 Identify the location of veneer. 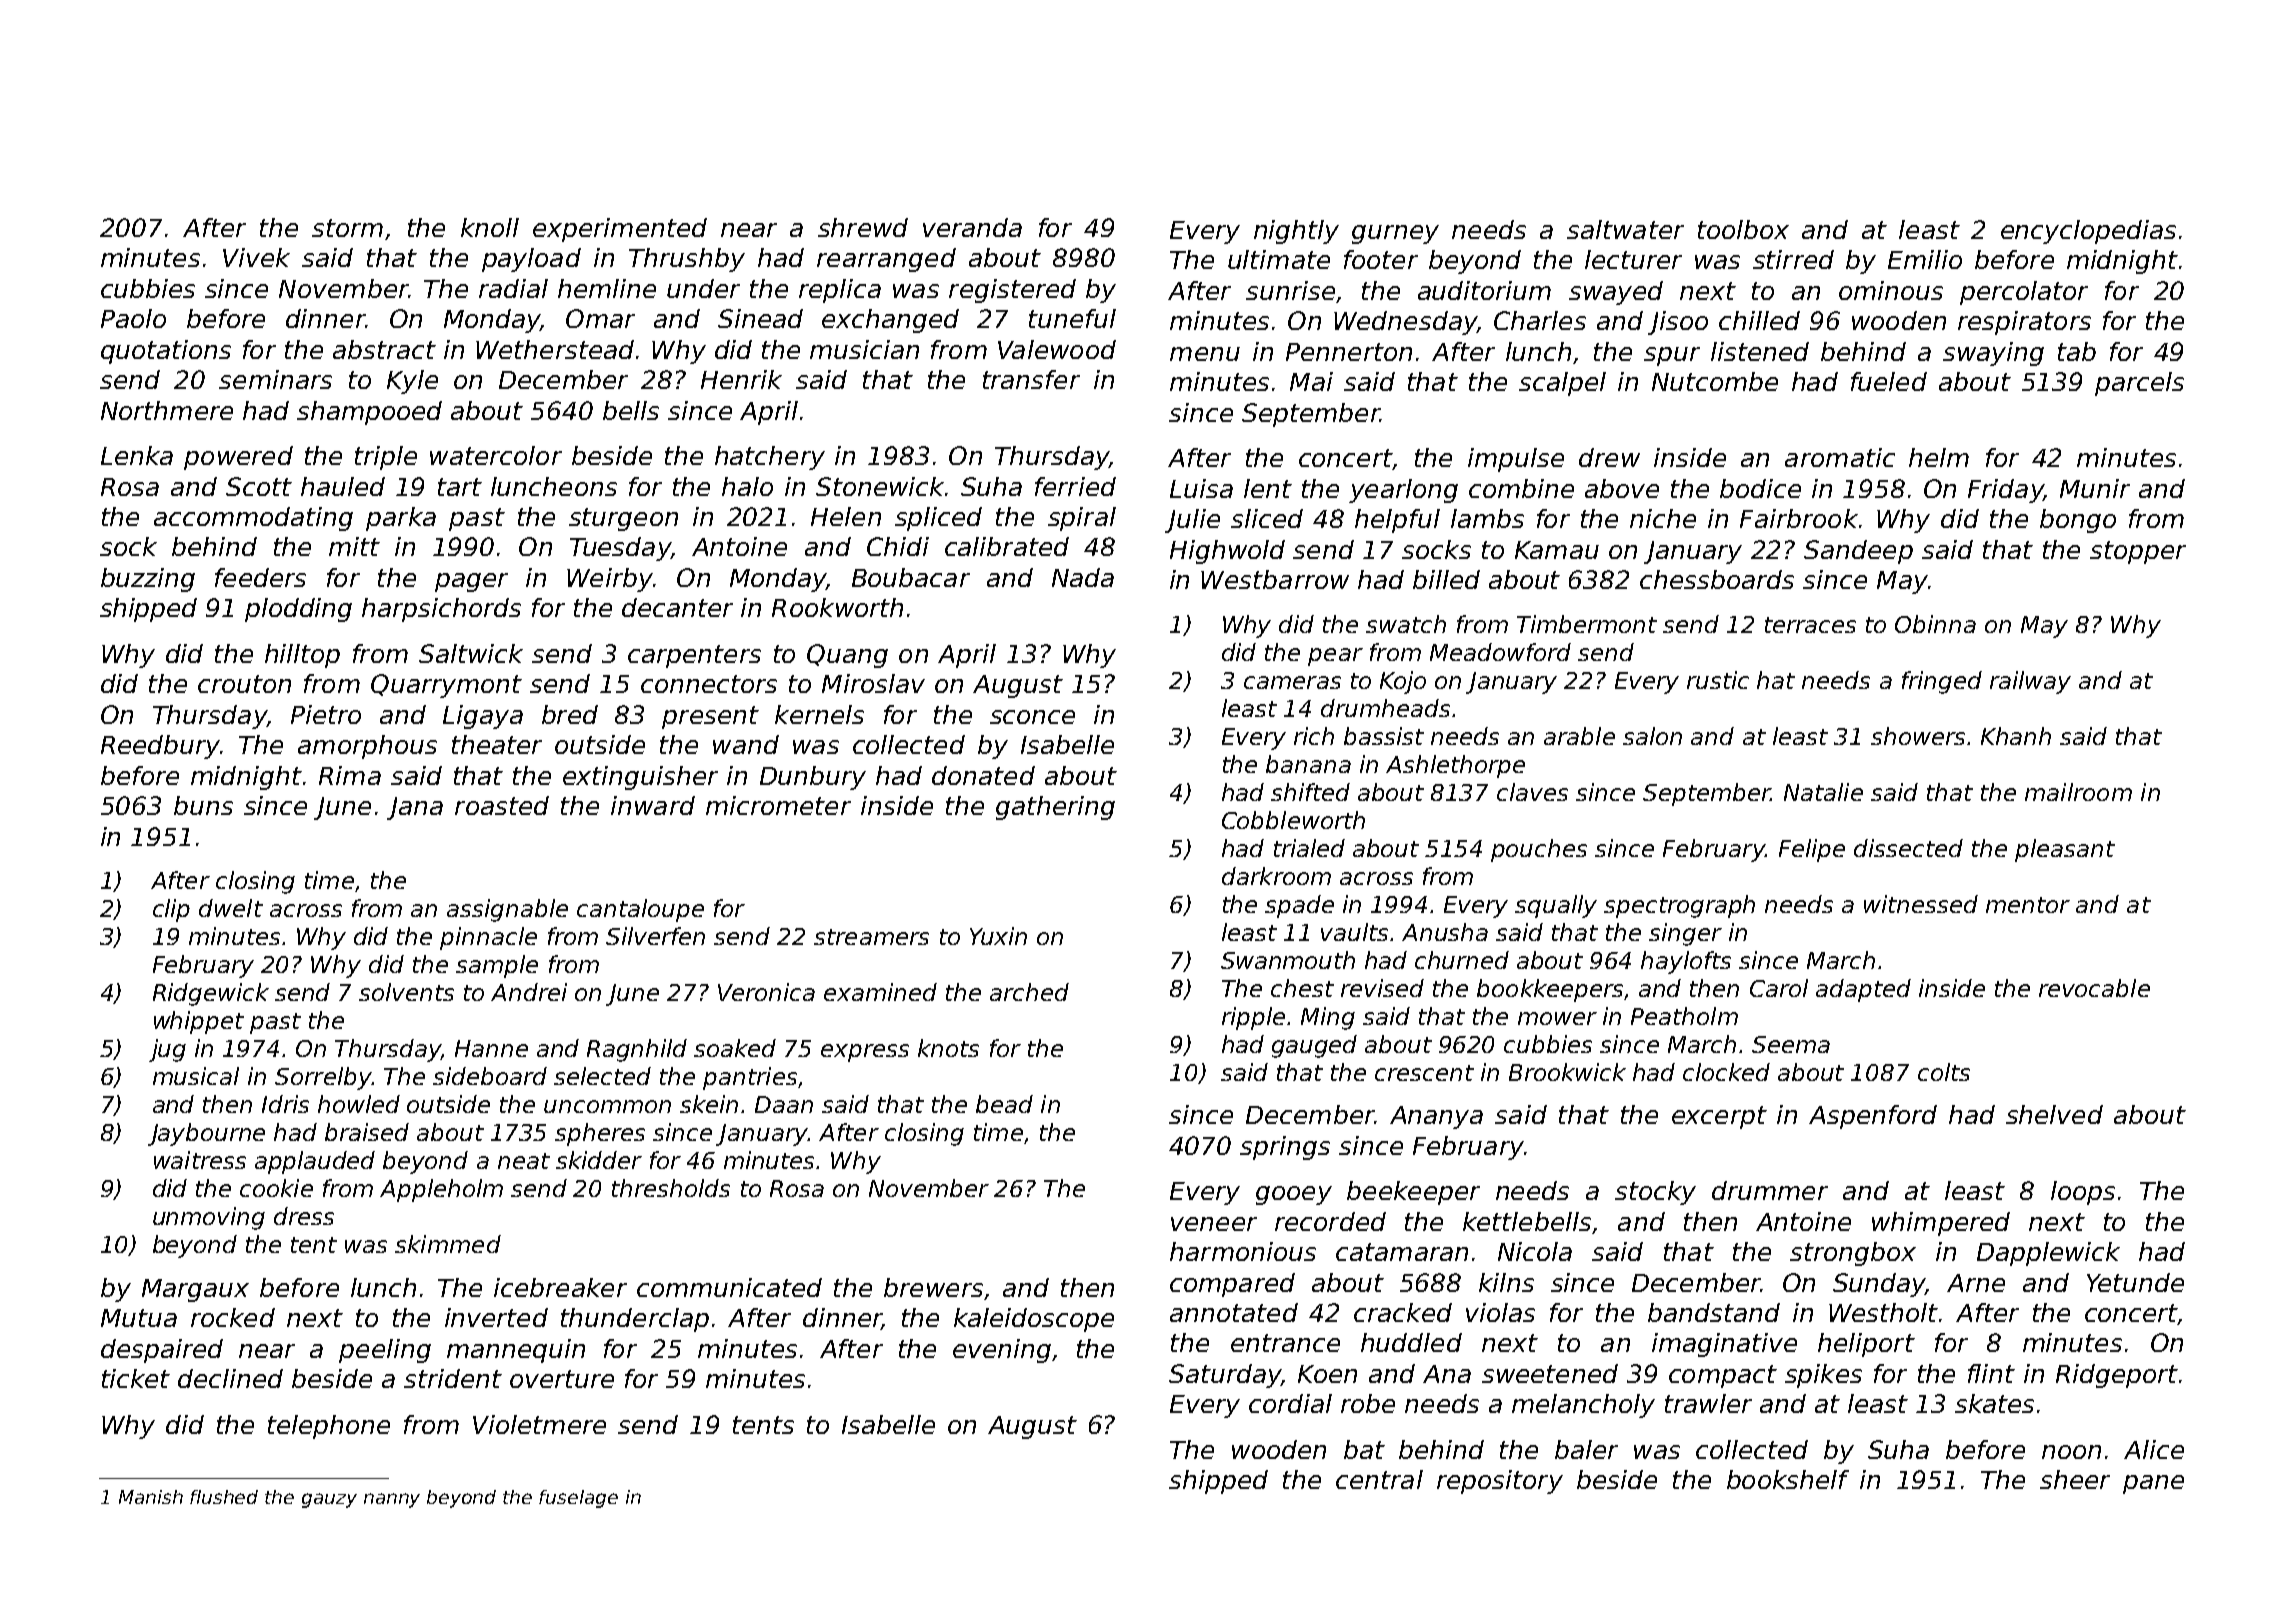
(1214, 1224).
